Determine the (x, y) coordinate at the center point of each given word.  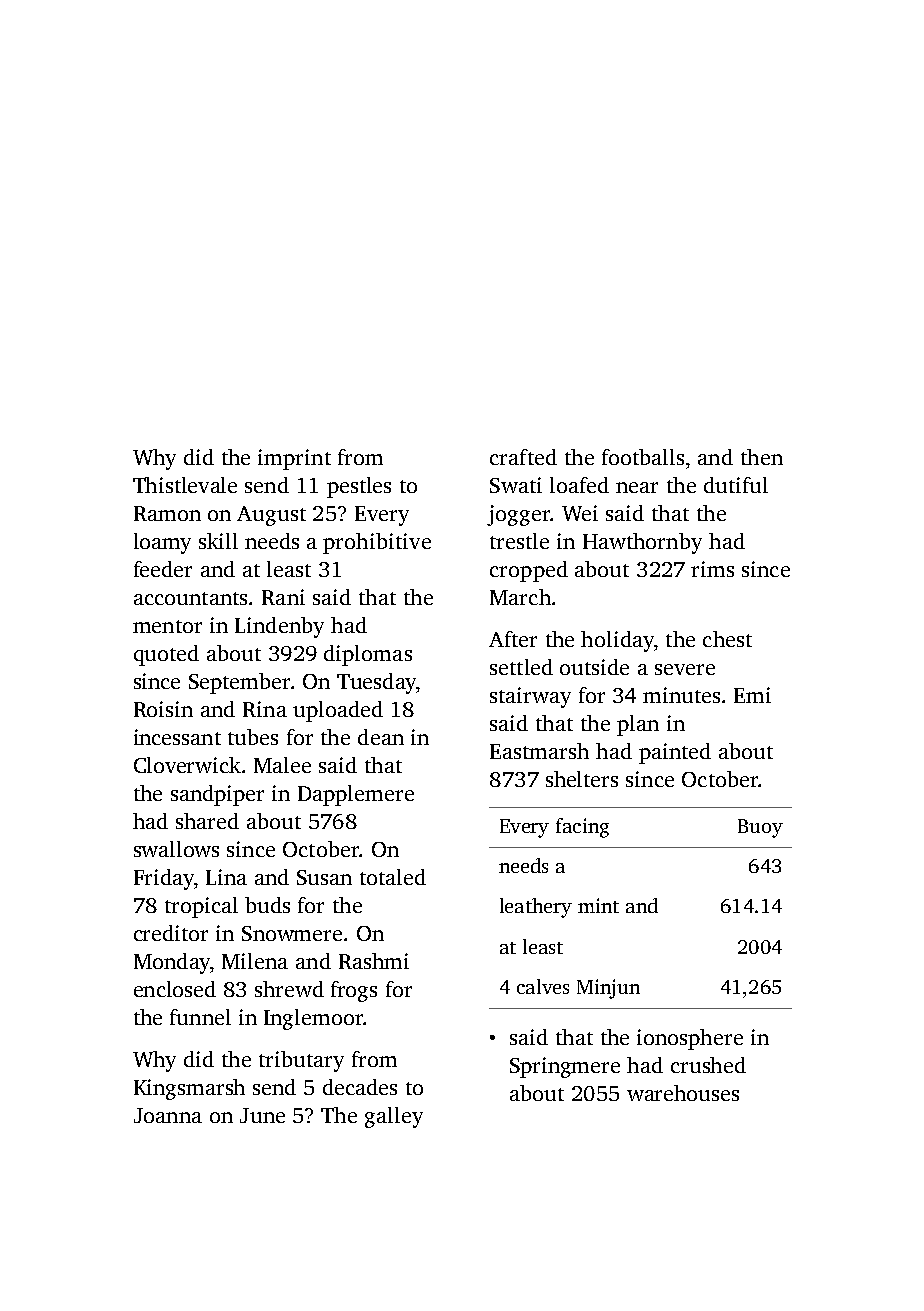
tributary (301, 1061)
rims (712, 569)
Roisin (163, 709)
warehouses (683, 1093)
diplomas (368, 655)
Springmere (565, 1067)
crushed (708, 1065)
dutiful (736, 485)
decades (360, 1087)
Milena (255, 961)
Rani (283, 597)
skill (218, 541)
